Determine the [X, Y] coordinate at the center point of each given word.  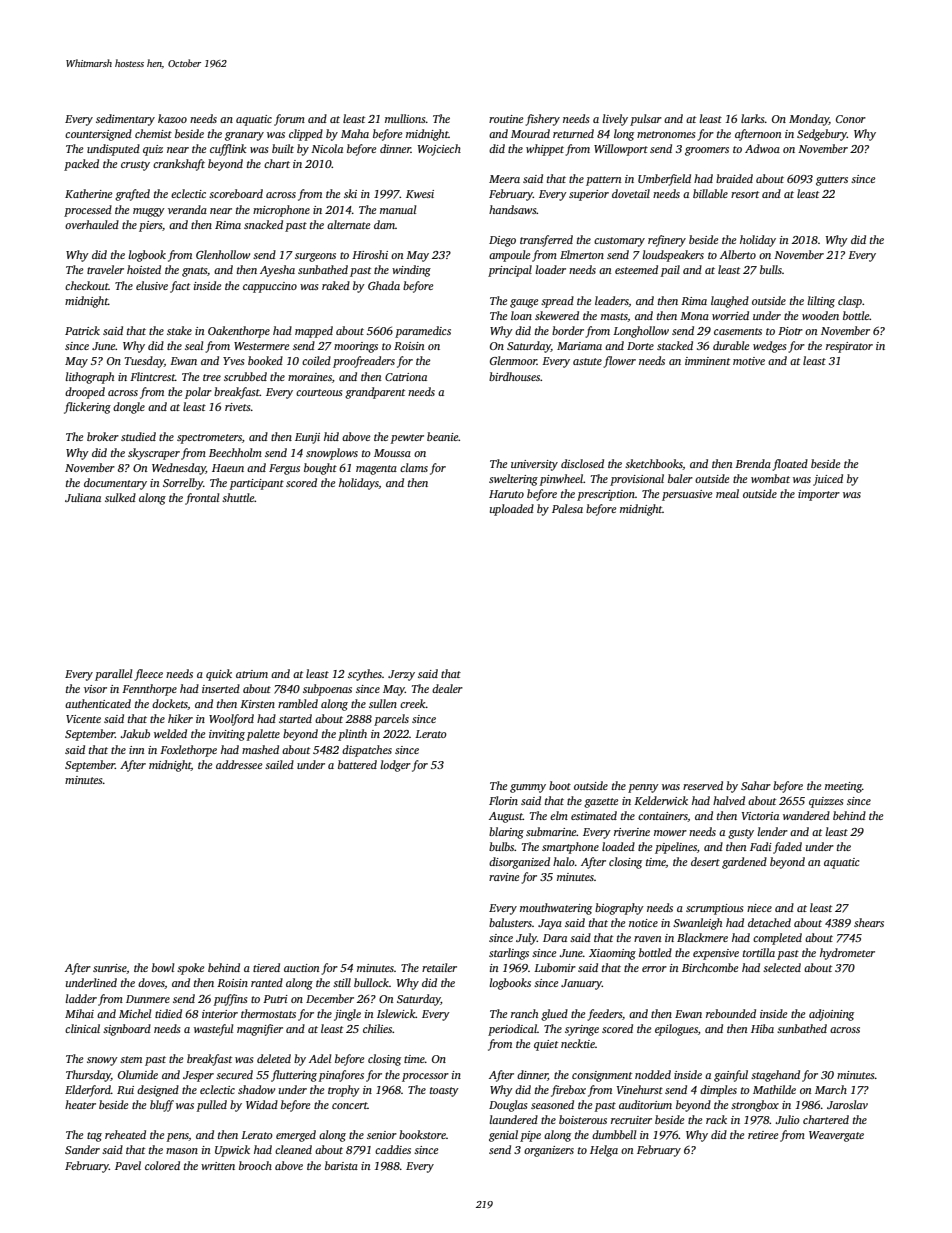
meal [727, 493]
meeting [843, 787]
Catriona [406, 377]
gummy [528, 788]
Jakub [135, 733]
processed [88, 211]
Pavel [128, 1165]
